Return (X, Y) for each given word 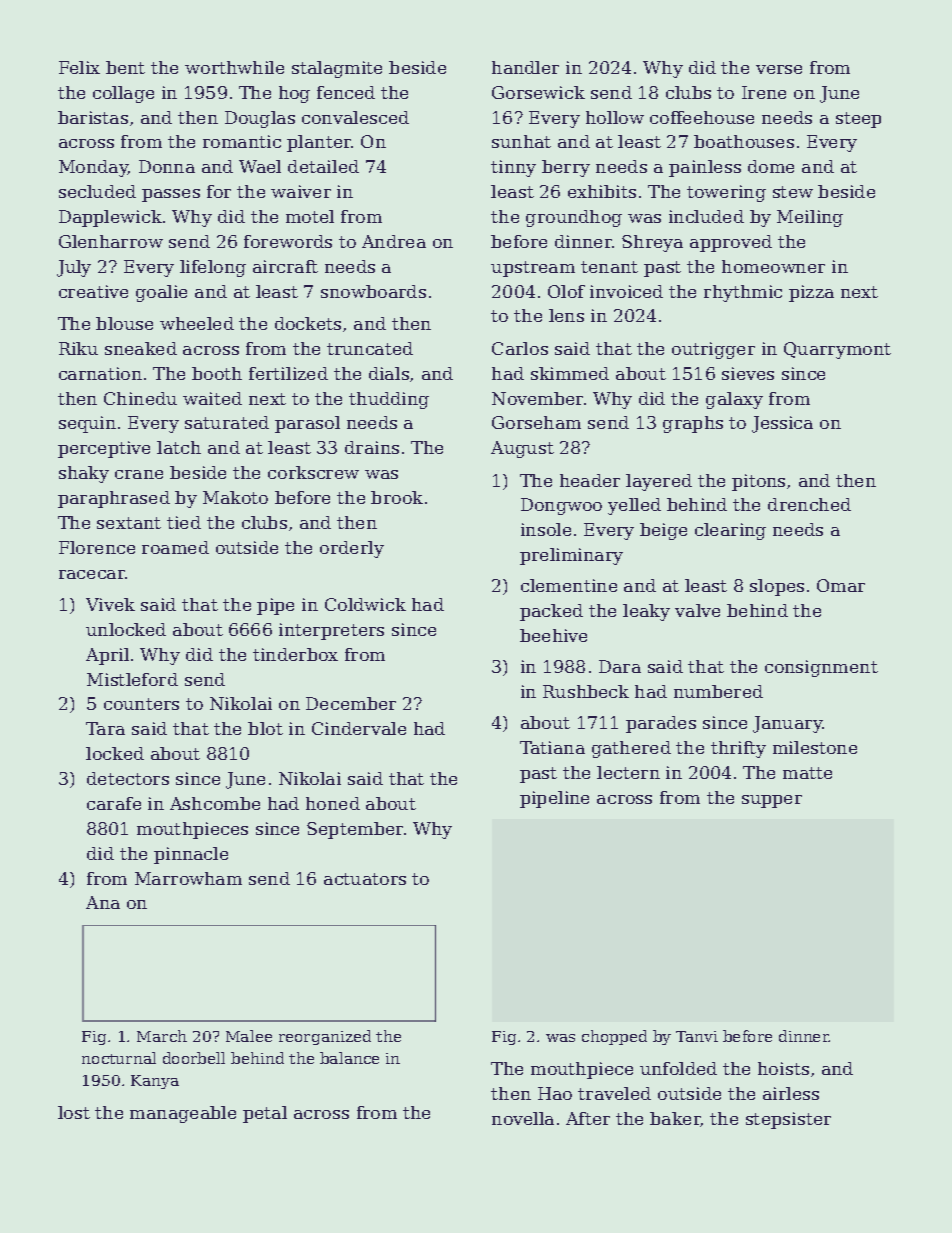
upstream (533, 269)
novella (523, 1118)
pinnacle (191, 855)
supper (772, 801)
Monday (93, 168)
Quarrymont (837, 350)
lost (74, 1112)
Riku (78, 348)
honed (333, 803)
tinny (513, 168)
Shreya (652, 243)
